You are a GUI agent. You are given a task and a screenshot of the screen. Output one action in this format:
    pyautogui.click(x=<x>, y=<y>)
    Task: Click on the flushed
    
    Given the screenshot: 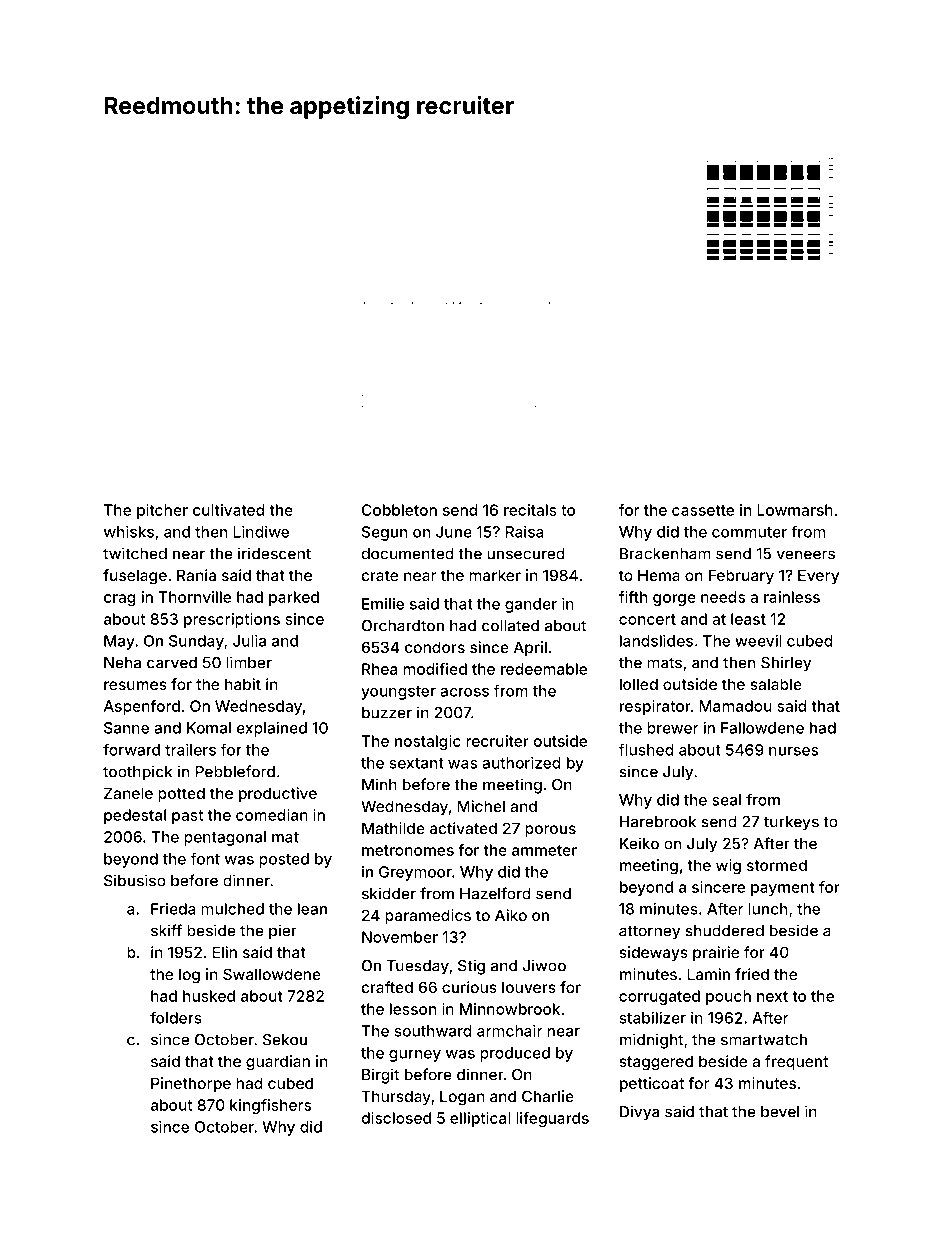 What is the action you would take?
    pyautogui.click(x=646, y=749)
